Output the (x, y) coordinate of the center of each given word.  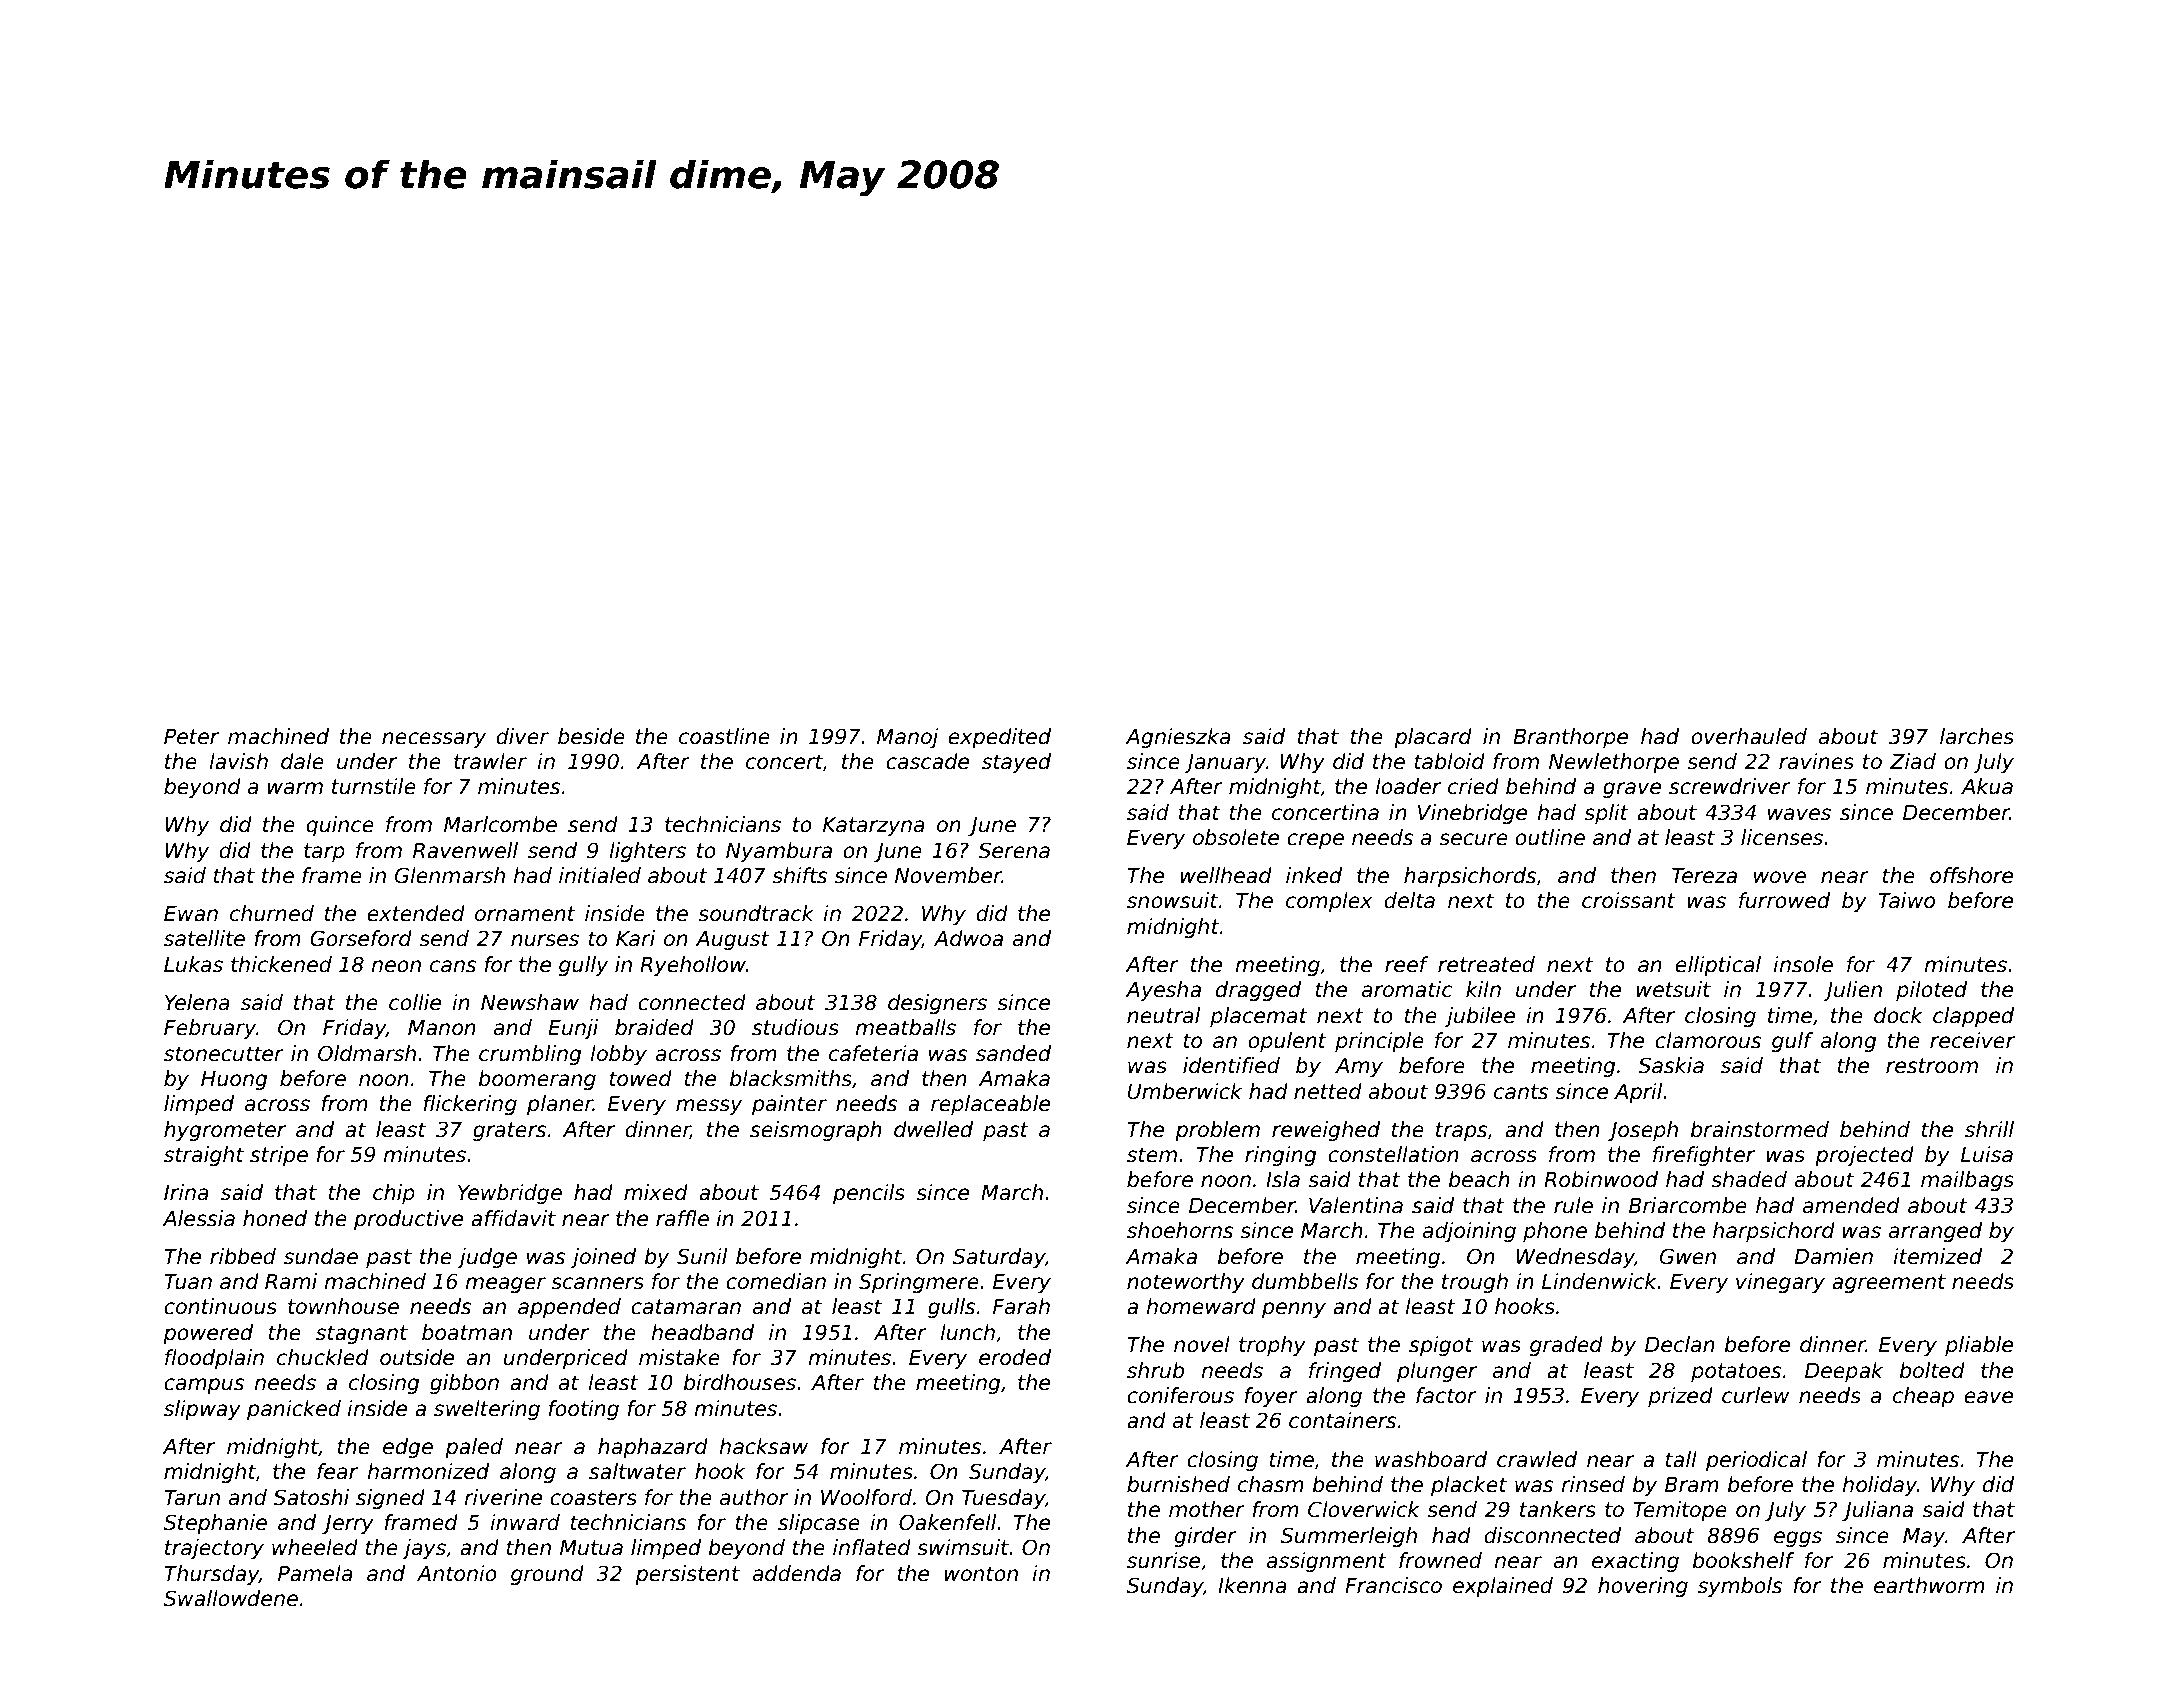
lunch (967, 1332)
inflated (872, 1547)
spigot (1441, 1346)
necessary (434, 740)
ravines (1816, 761)
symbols (1740, 1587)
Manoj (908, 738)
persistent (687, 1575)
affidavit (513, 1218)
